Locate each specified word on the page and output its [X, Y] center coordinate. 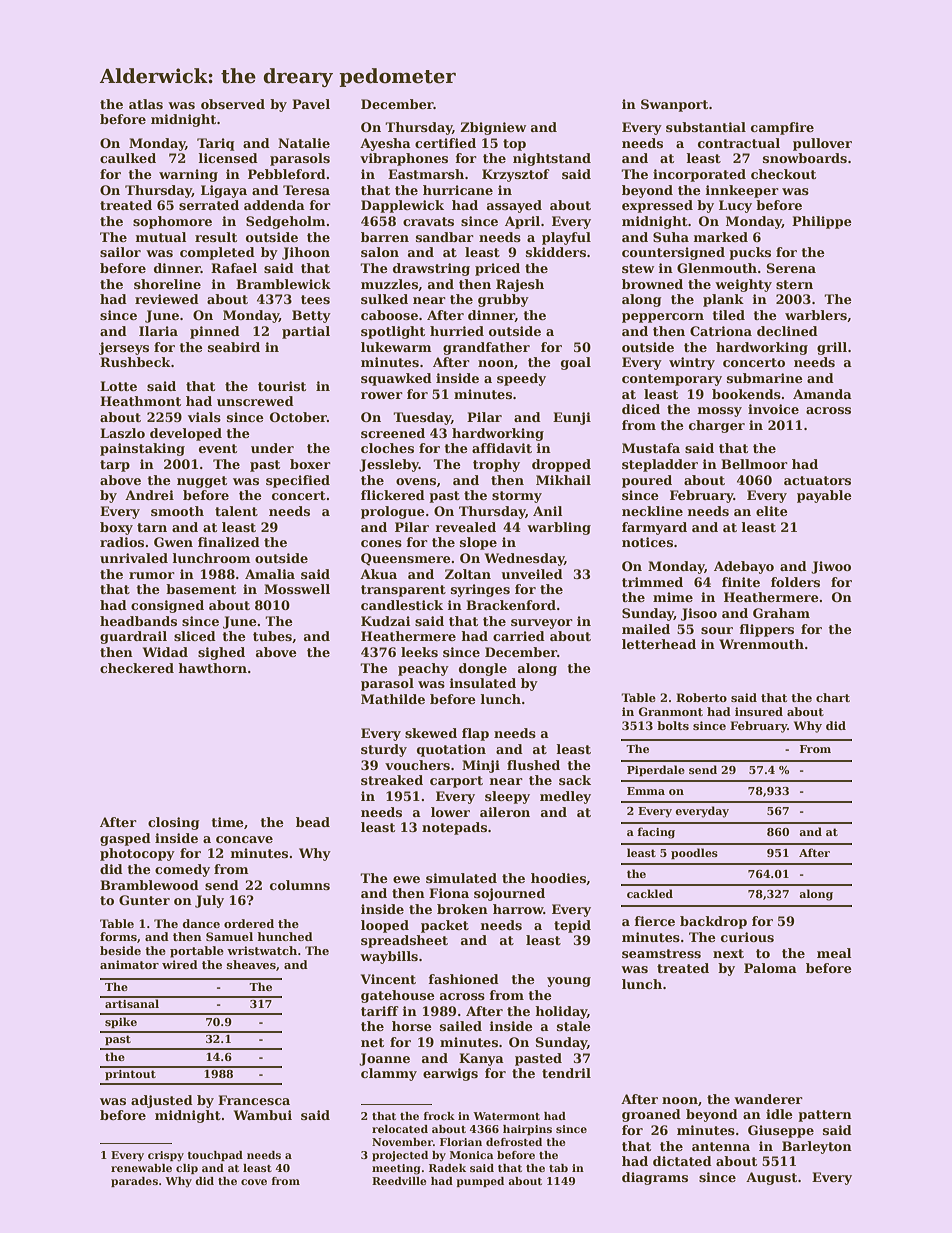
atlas [146, 104]
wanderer [768, 1099]
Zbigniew [493, 128]
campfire [782, 128]
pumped [480, 1182]
